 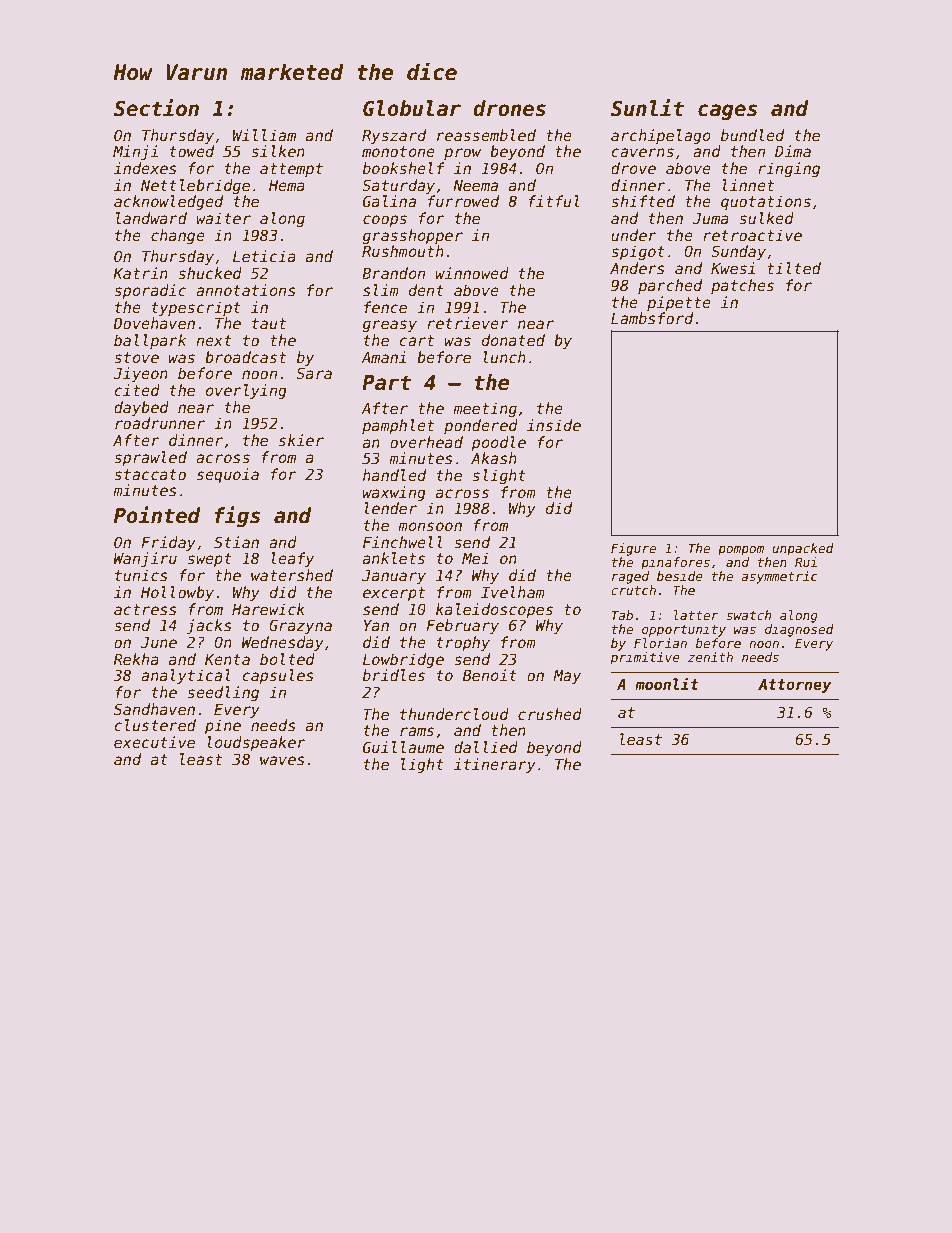 I want to click on kaleidoscopes, so click(x=494, y=610).
